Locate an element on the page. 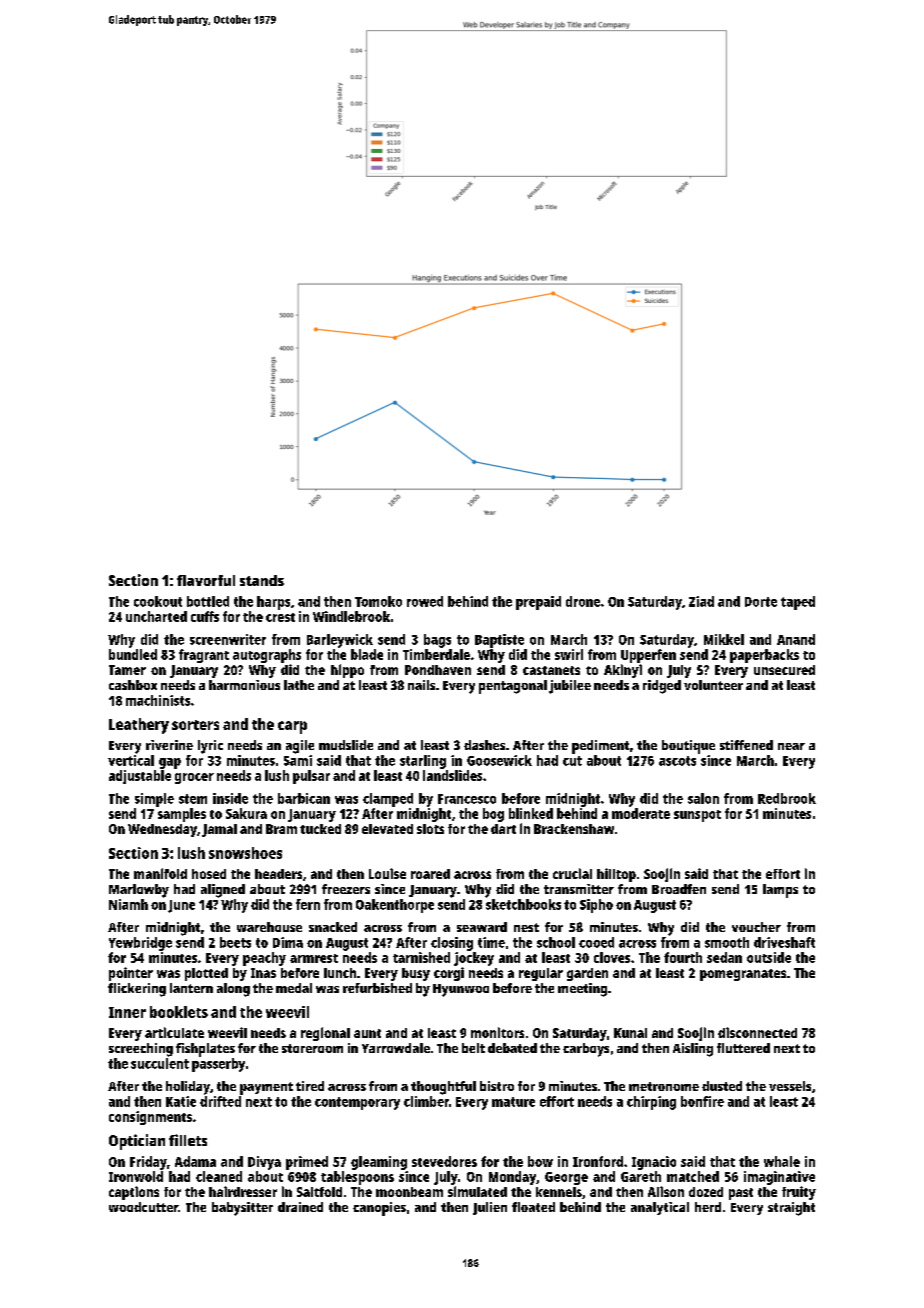  Broadfen is located at coordinates (679, 889).
